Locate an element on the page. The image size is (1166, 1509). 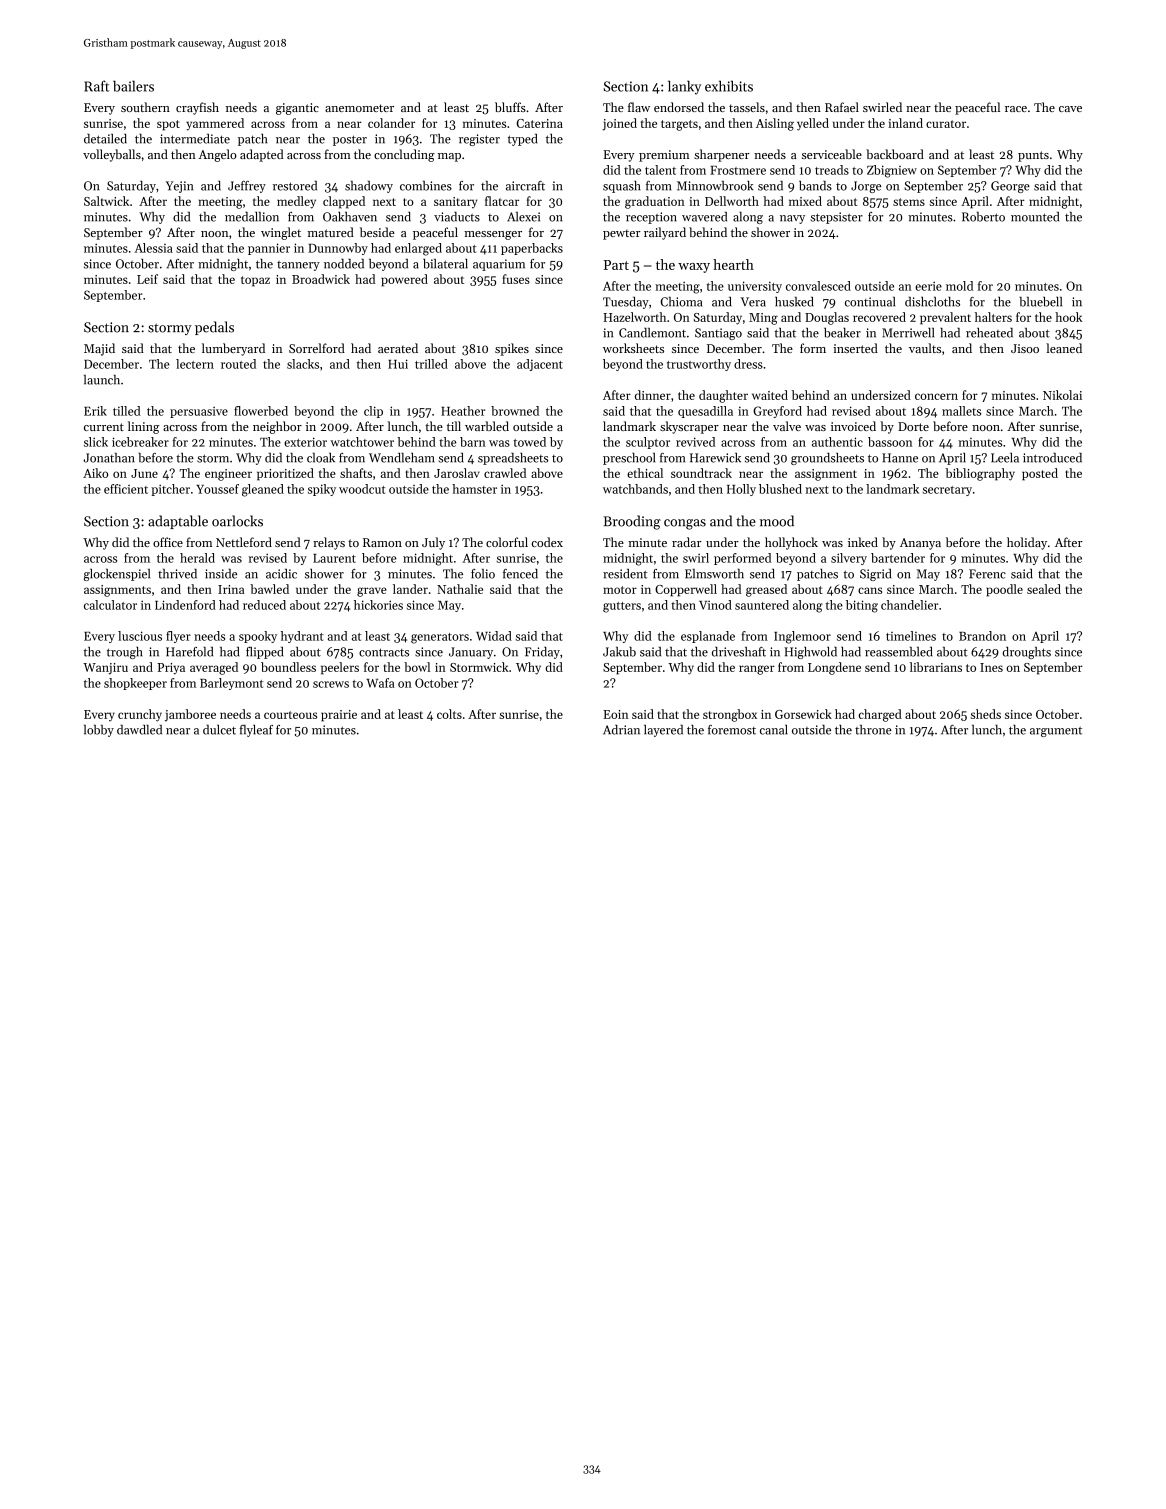
Eoin is located at coordinates (615, 714).
